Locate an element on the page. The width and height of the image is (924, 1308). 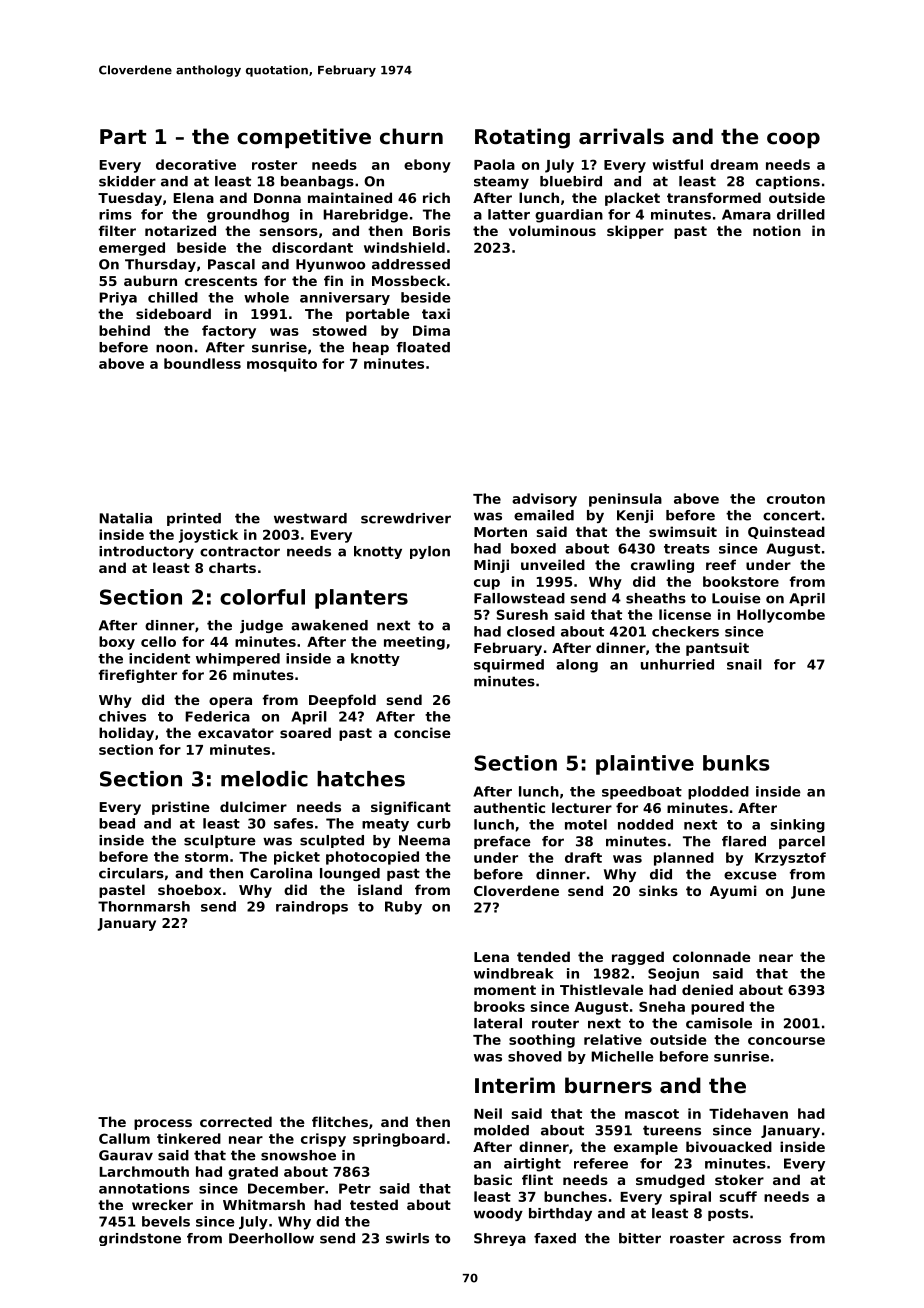
concise is located at coordinates (422, 732).
